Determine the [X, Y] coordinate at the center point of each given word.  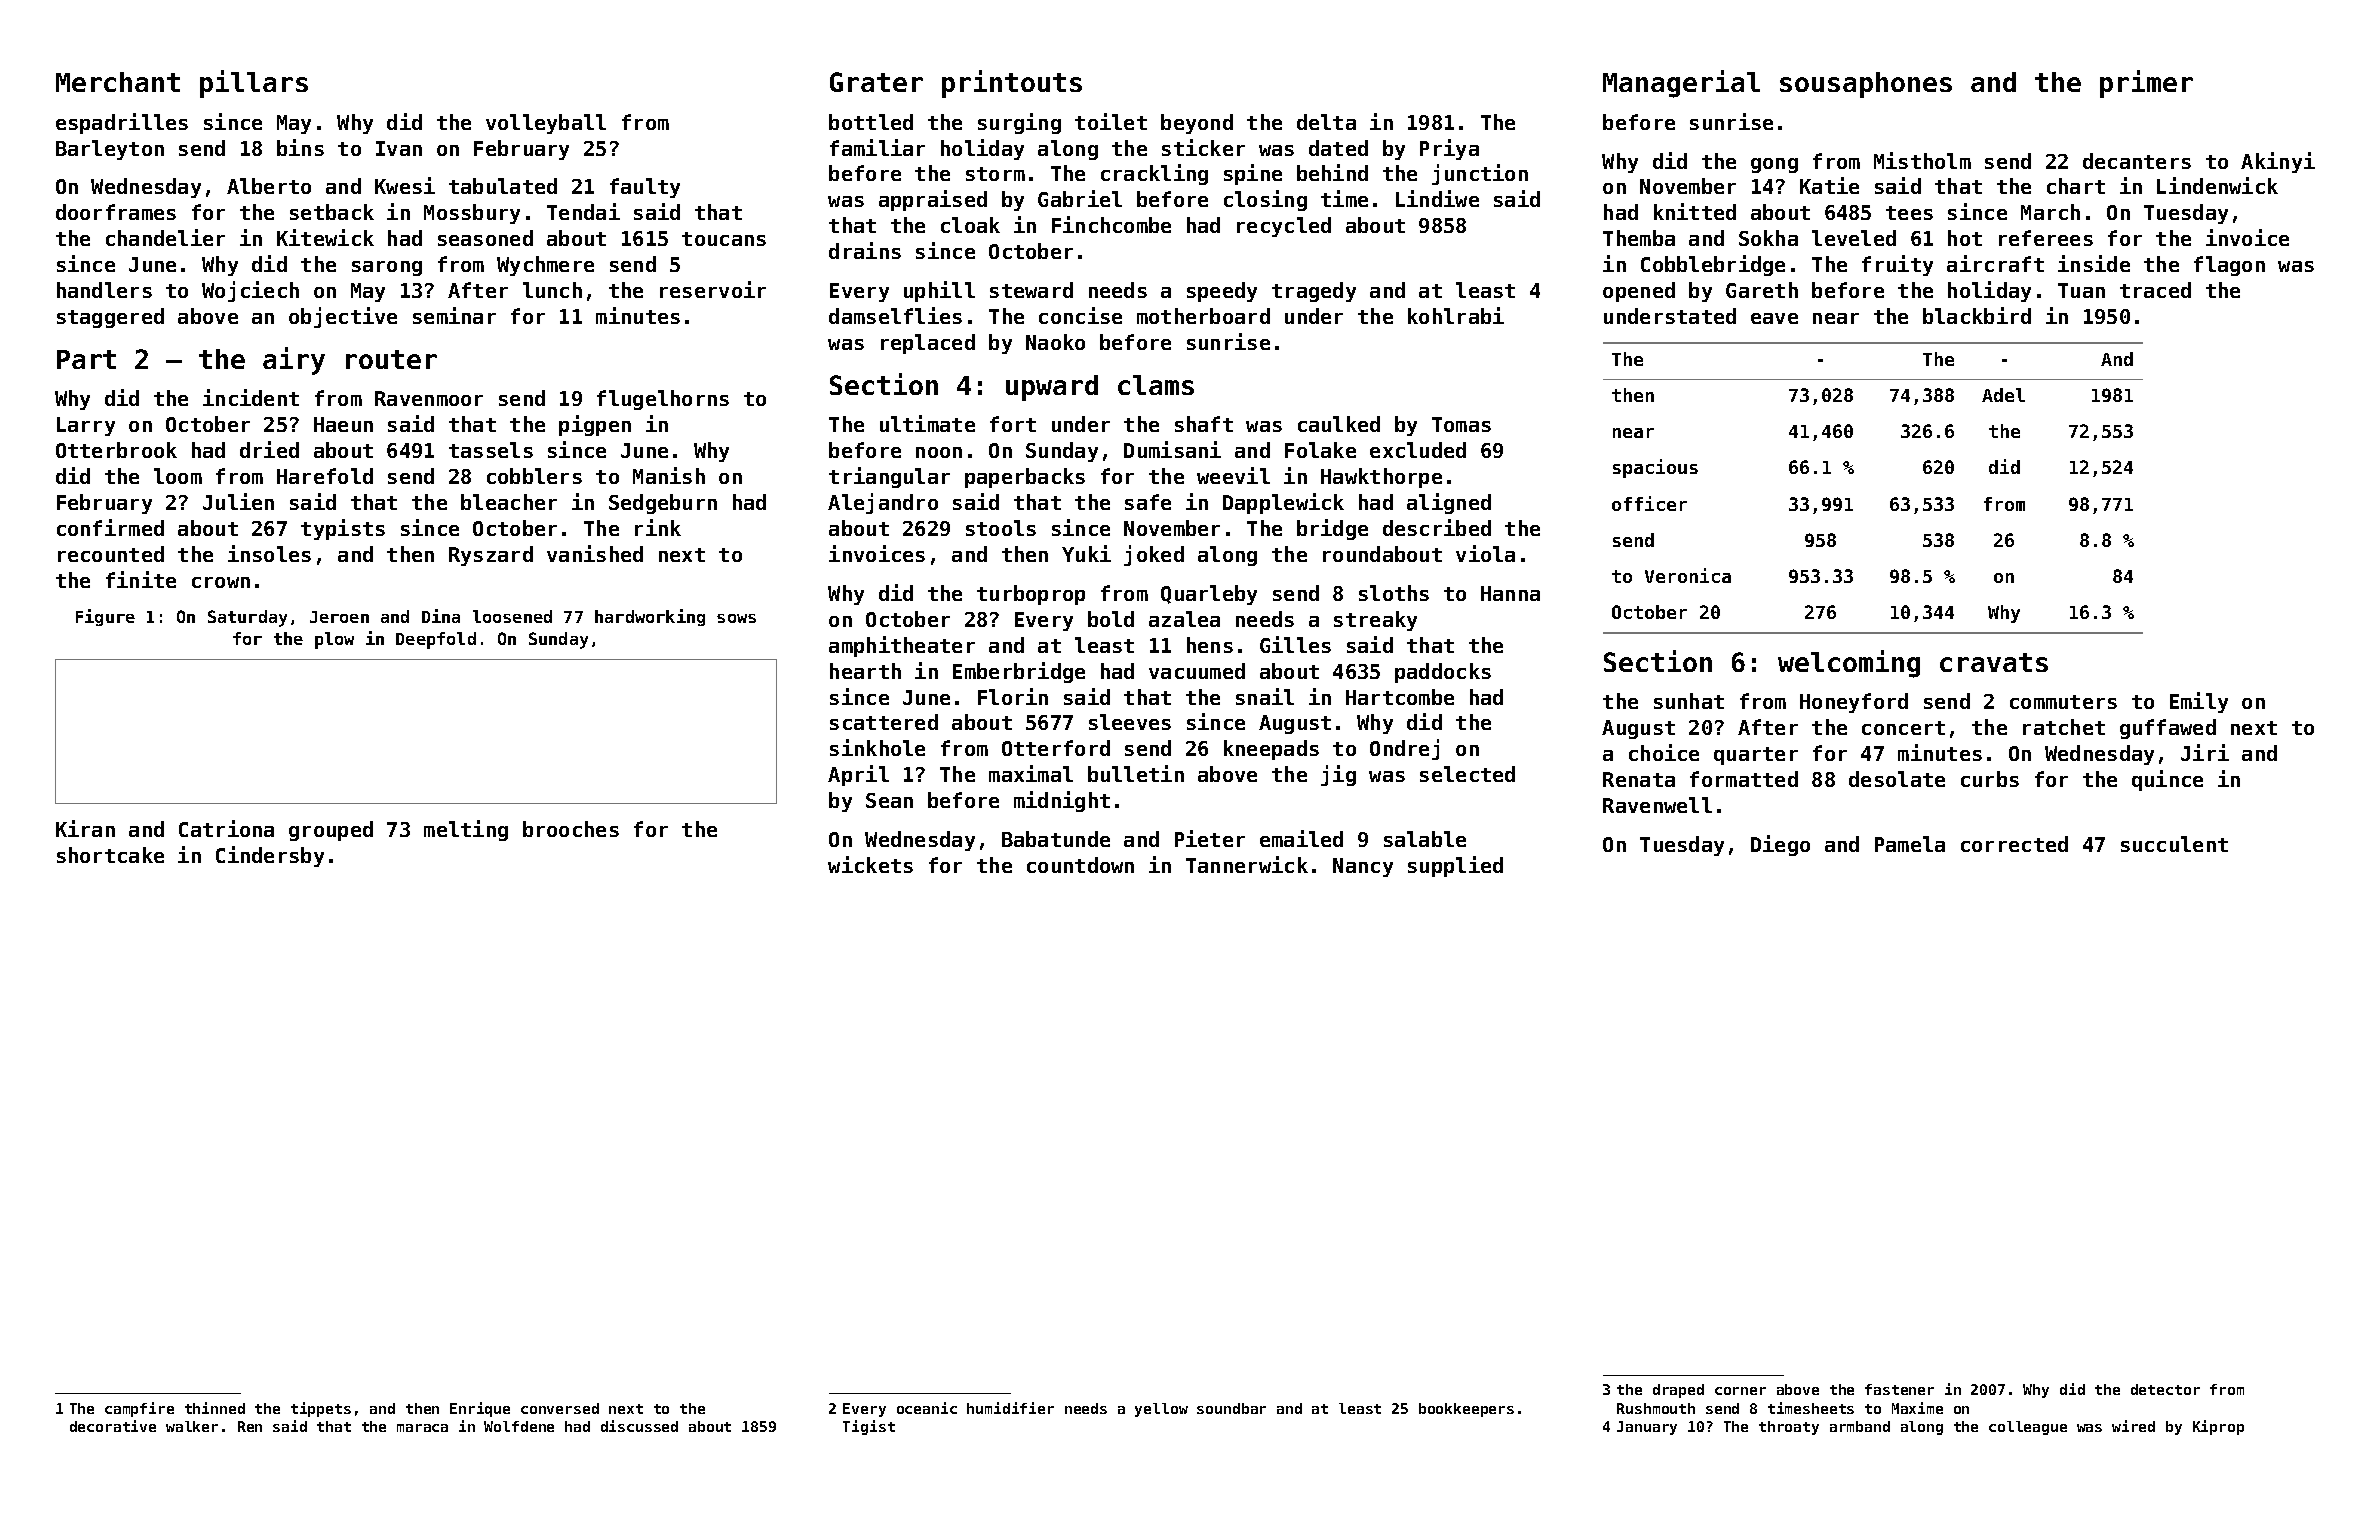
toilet [1111, 121]
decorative [113, 1426]
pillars [254, 84]
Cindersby [270, 856]
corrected [2014, 844]
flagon [2229, 266]
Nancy [1363, 867]
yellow [1161, 1410]
